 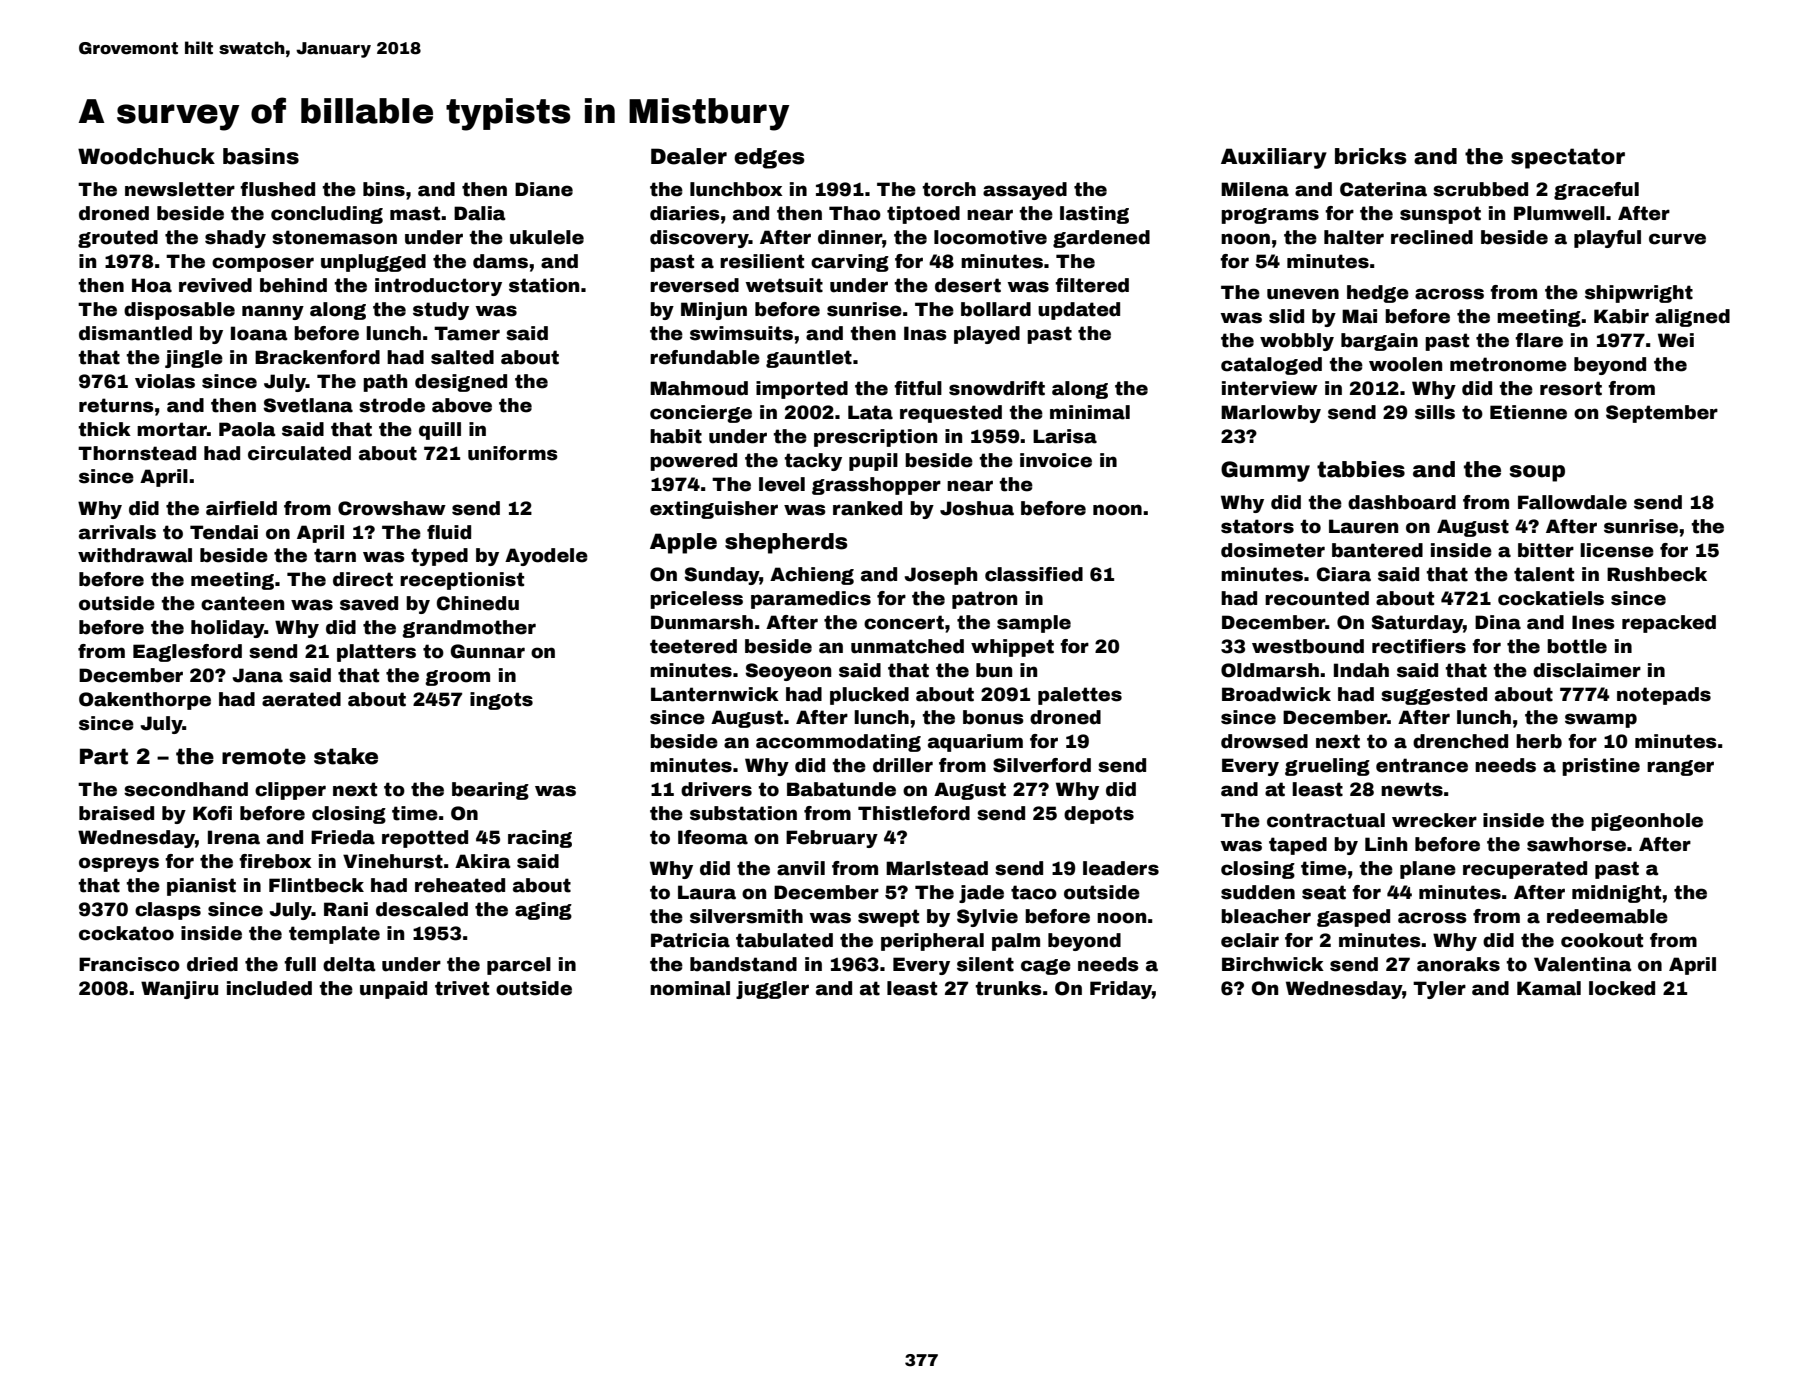 What do you see at coordinates (937, 868) in the screenshot?
I see `Marlstead` at bounding box center [937, 868].
